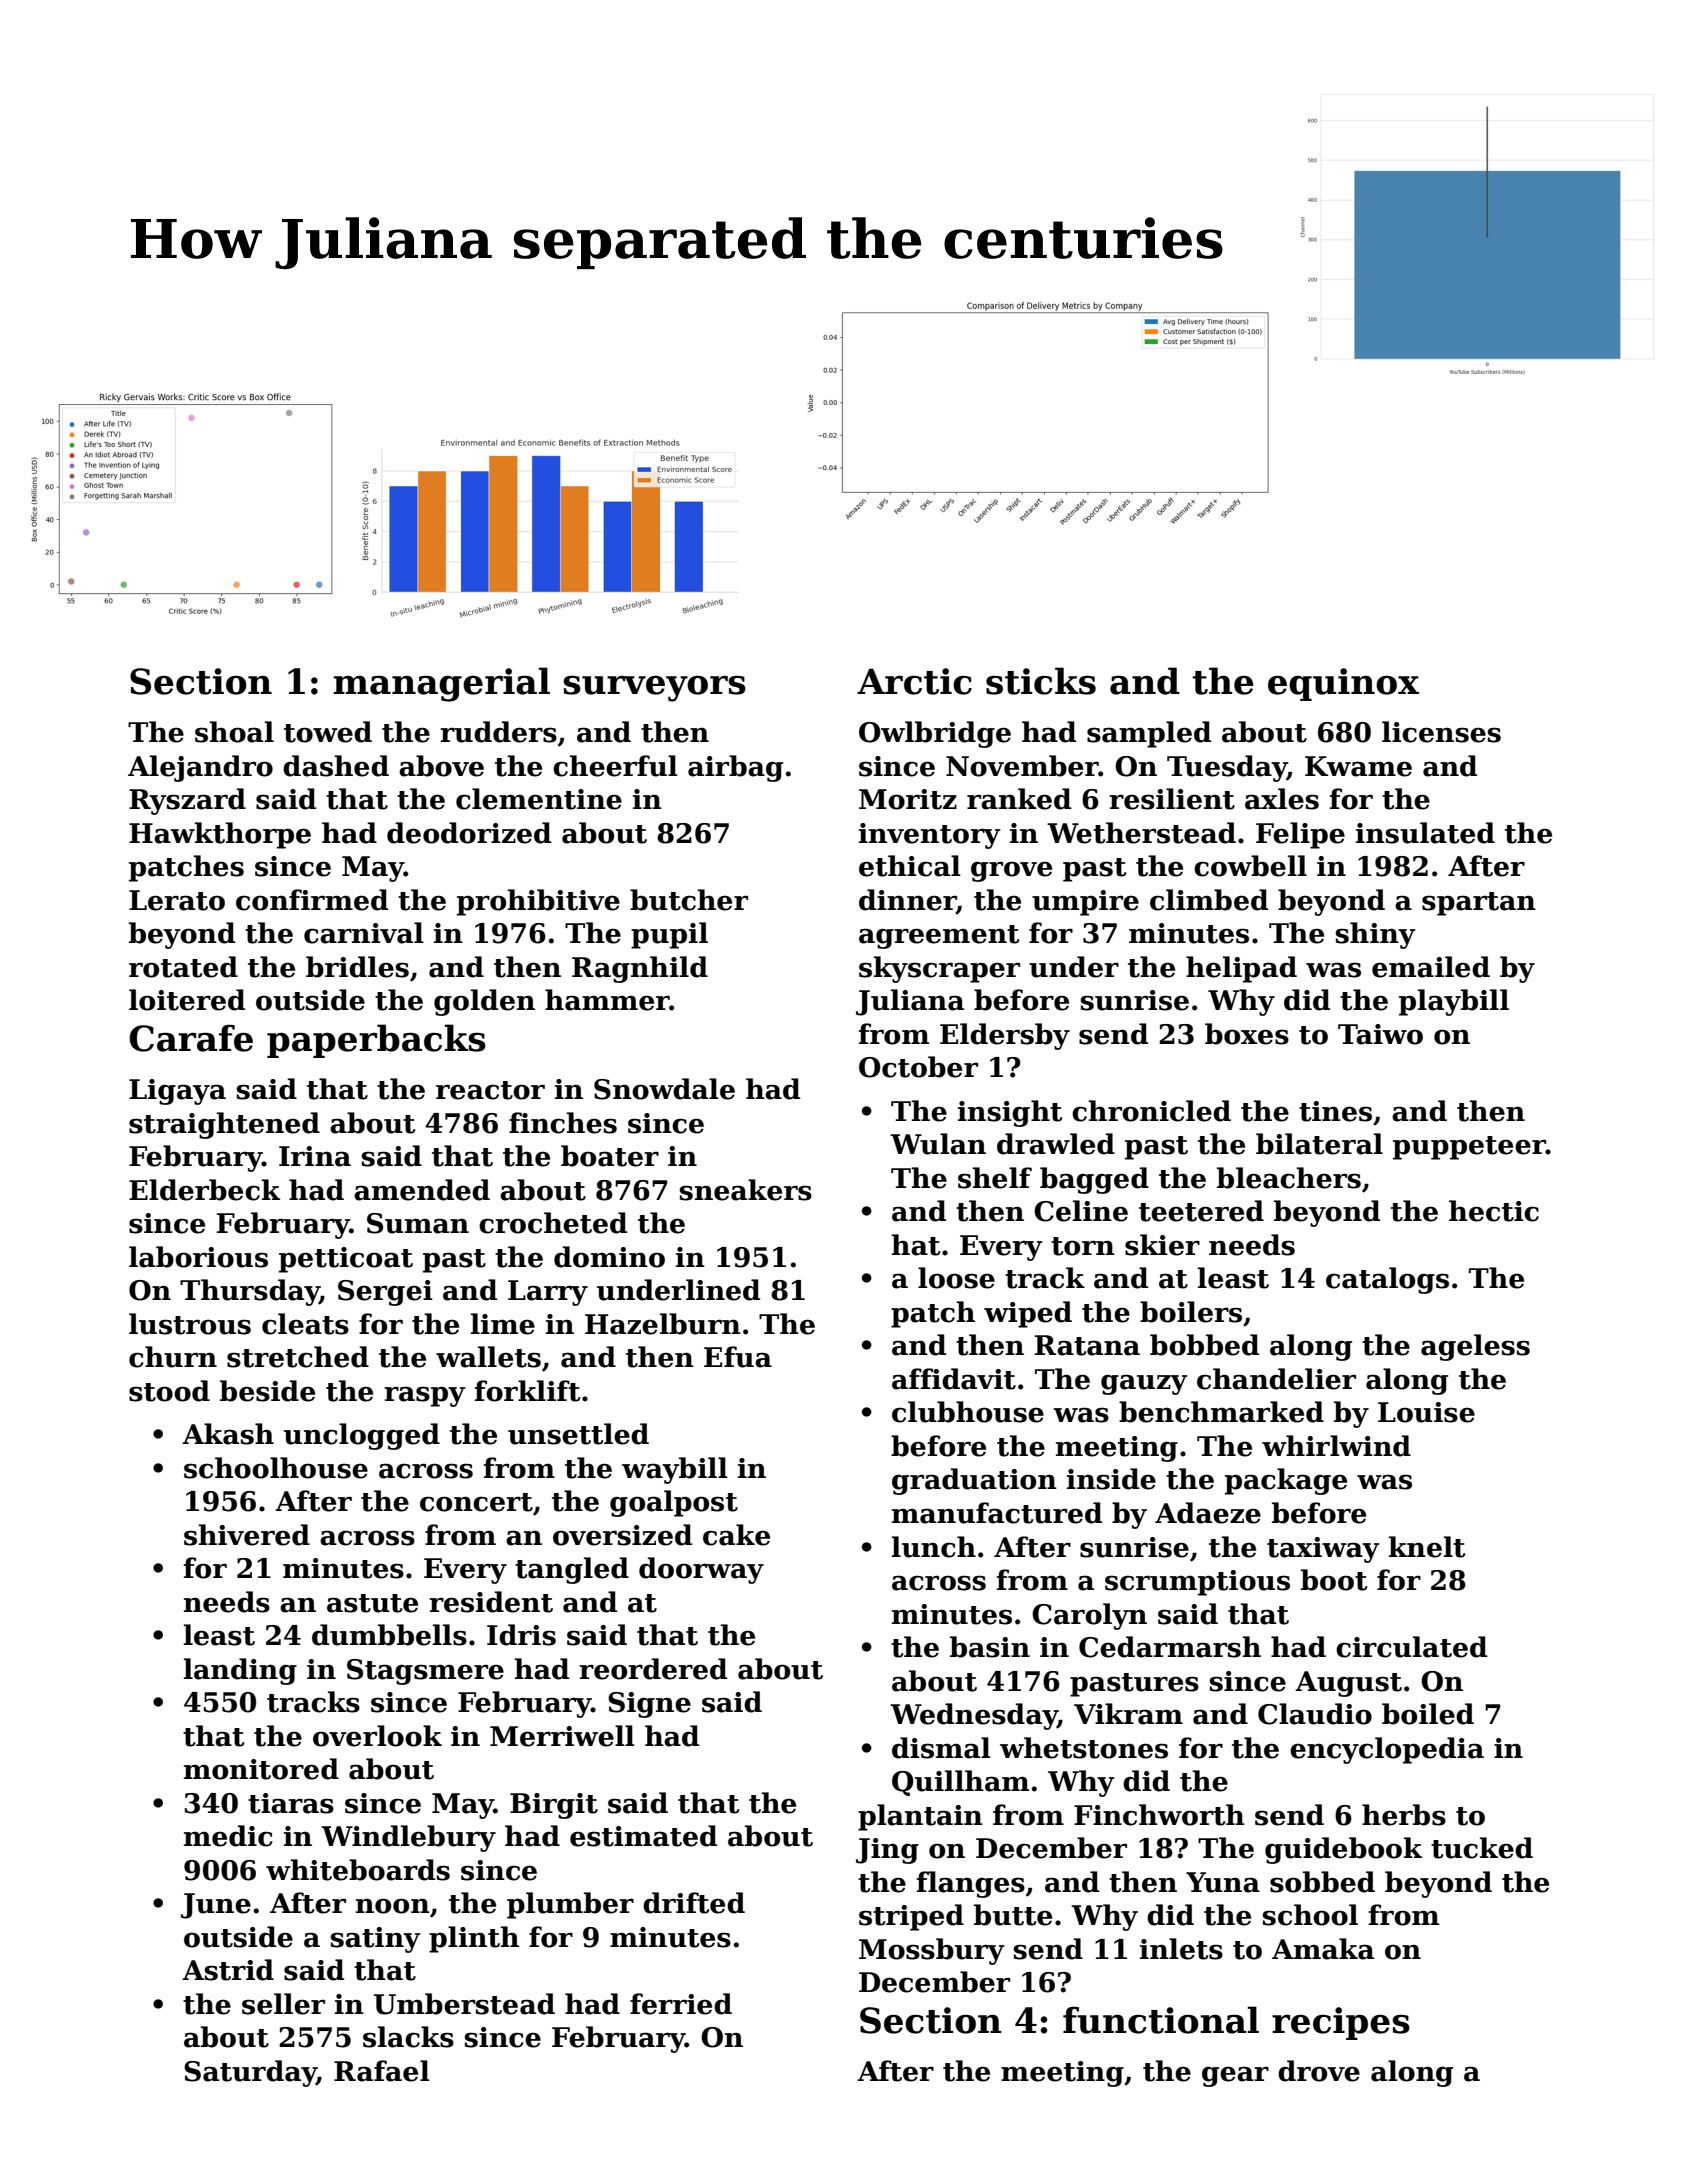  Describe the element at coordinates (204, 1190) in the document. I see `Elderbeck` at that location.
